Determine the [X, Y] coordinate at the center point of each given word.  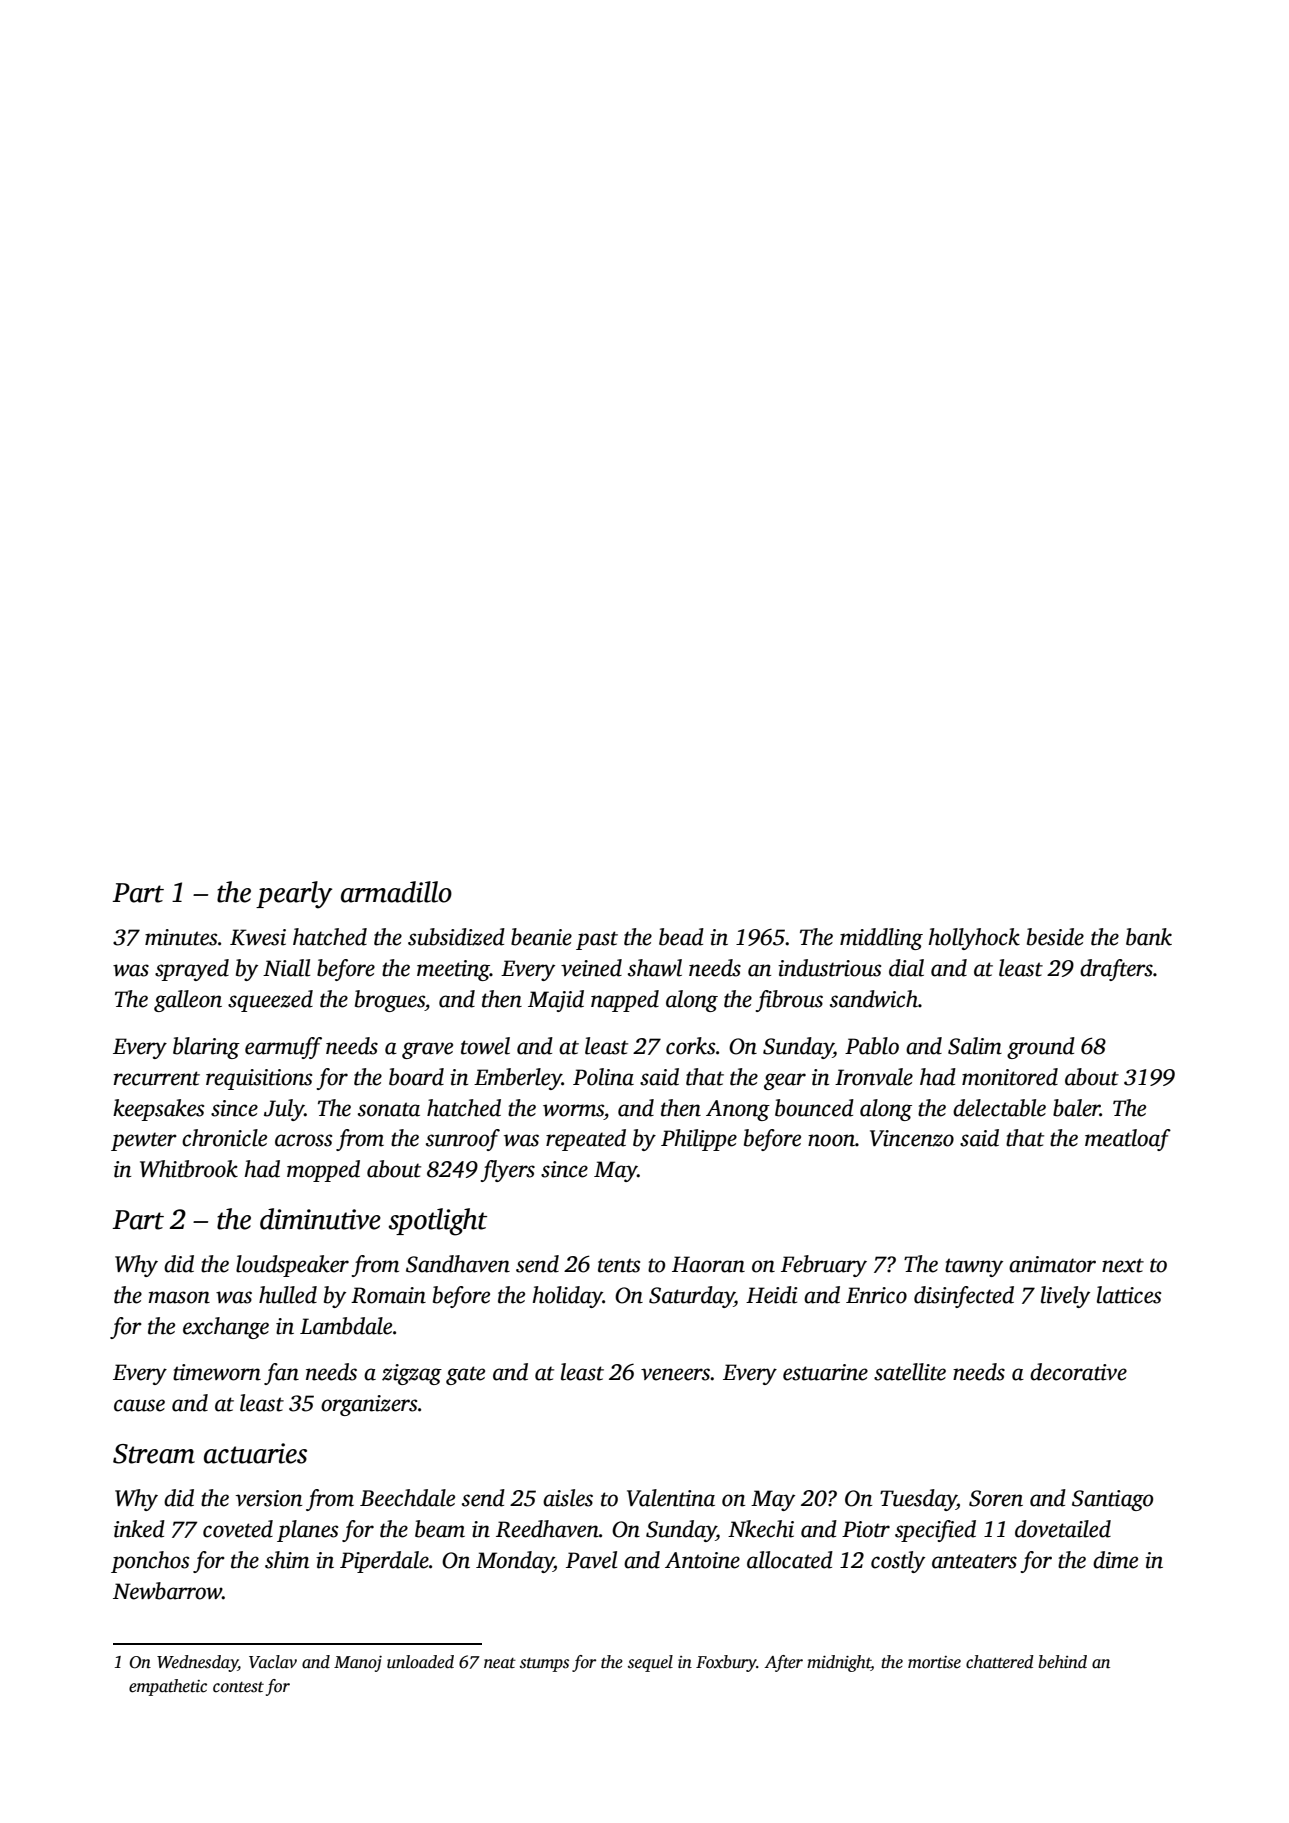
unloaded [420, 1662]
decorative [1078, 1372]
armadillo [396, 892]
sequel [650, 1663]
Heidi [772, 1295]
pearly [294, 895]
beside [1055, 937]
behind [1062, 1662]
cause [139, 1405]
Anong [738, 1110]
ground [1041, 1048]
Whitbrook [189, 1169]
